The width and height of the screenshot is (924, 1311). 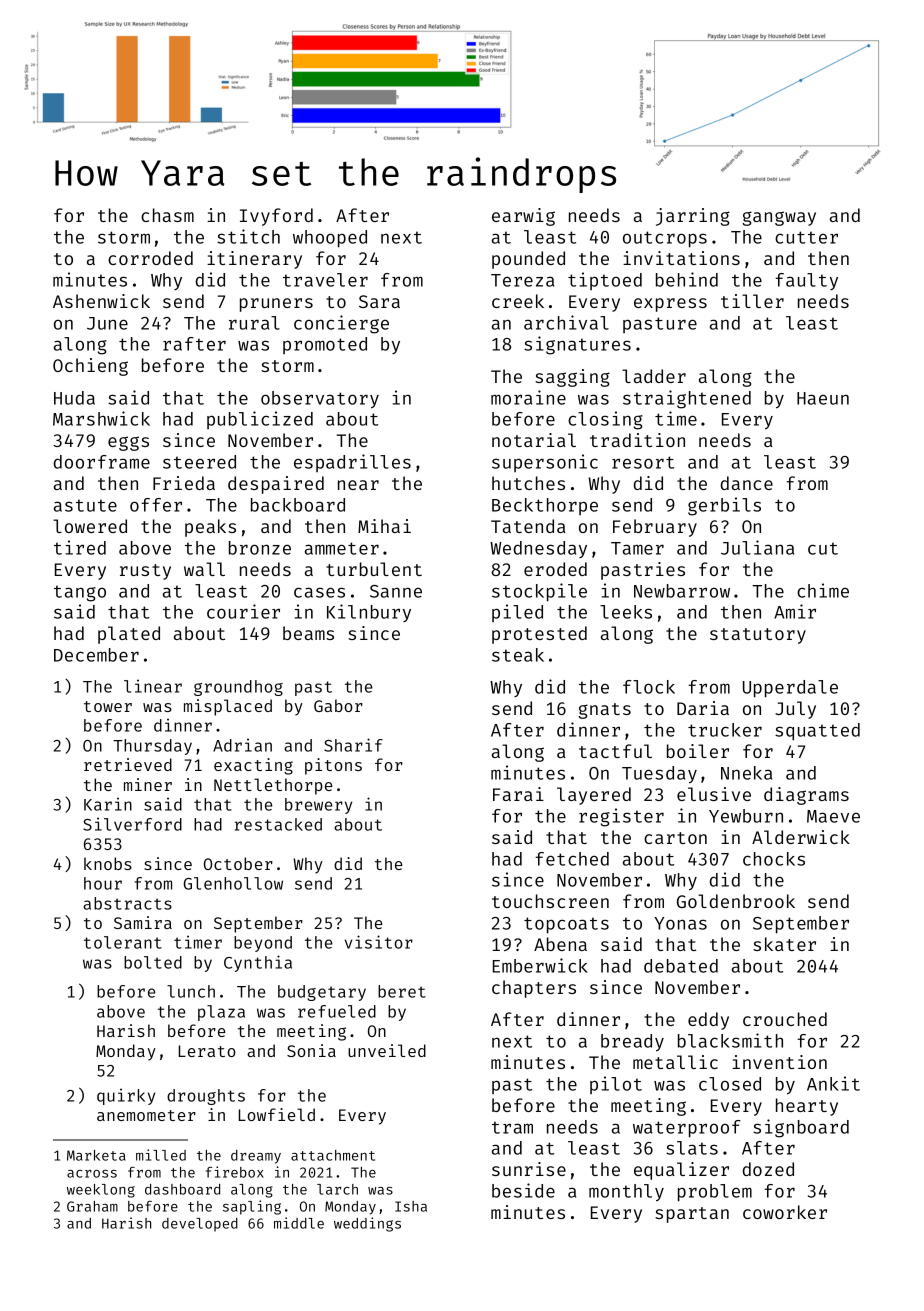 I want to click on blacksmith, so click(x=730, y=1040).
